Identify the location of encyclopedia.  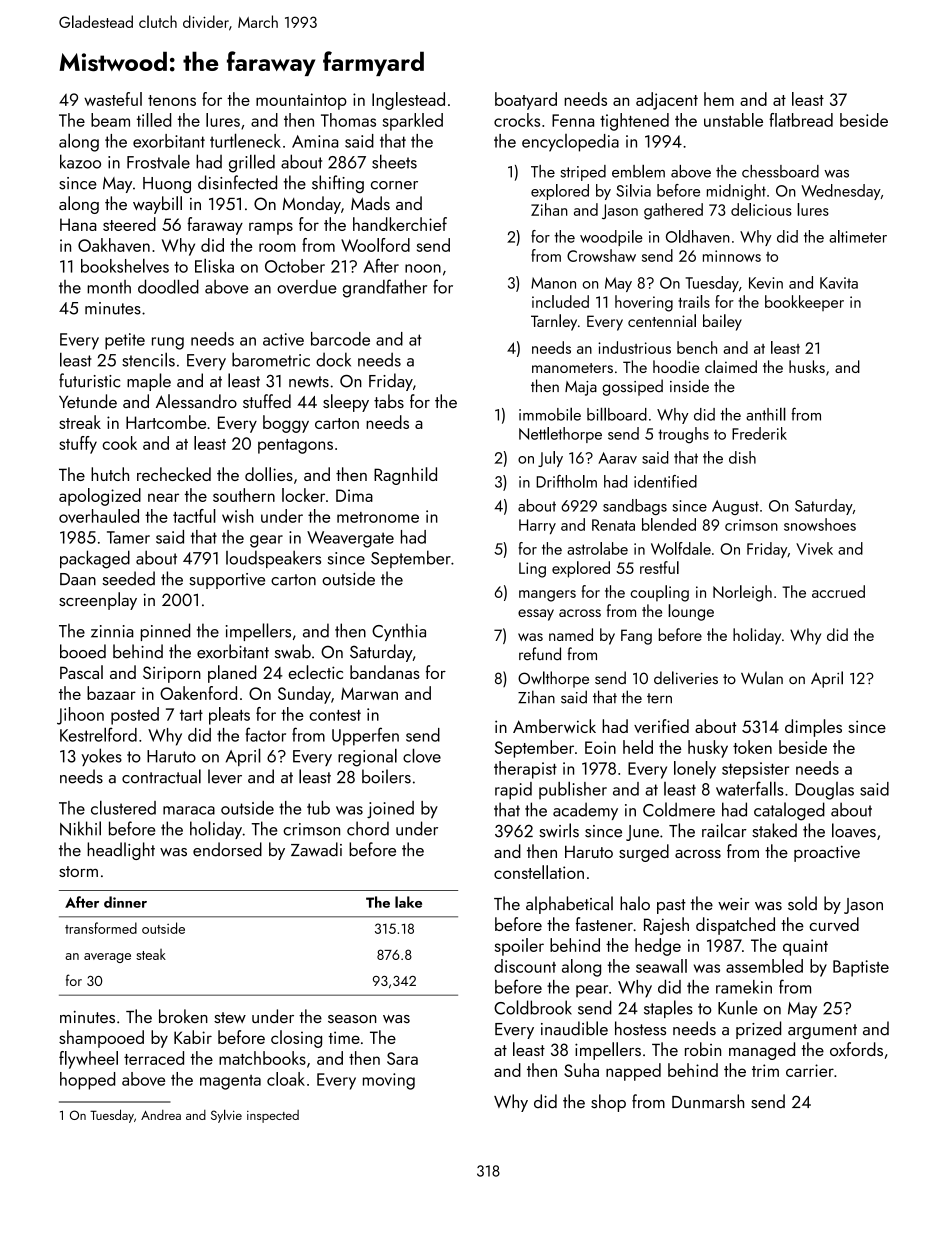
(570, 143).
